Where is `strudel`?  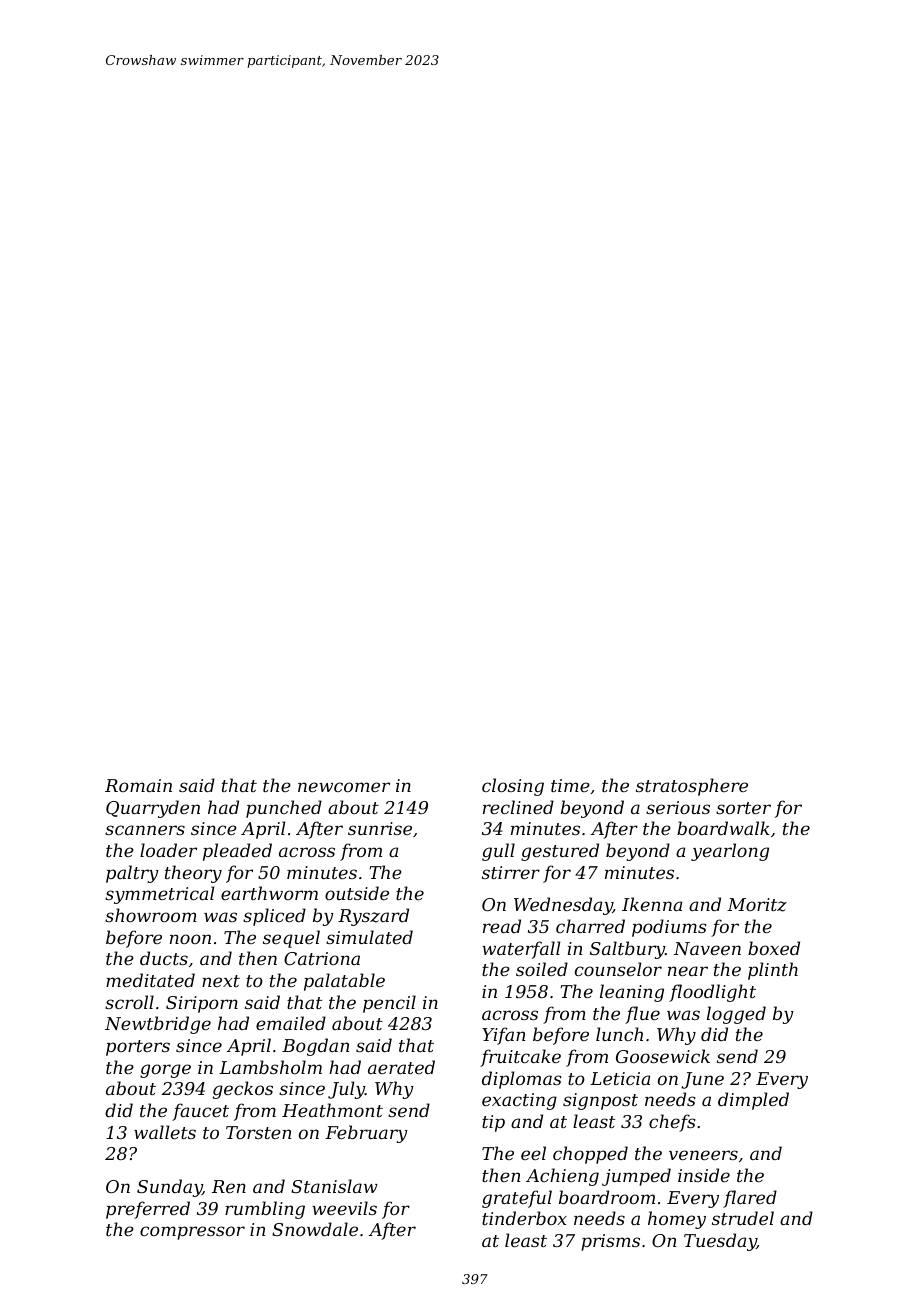 strudel is located at coordinates (743, 1218).
